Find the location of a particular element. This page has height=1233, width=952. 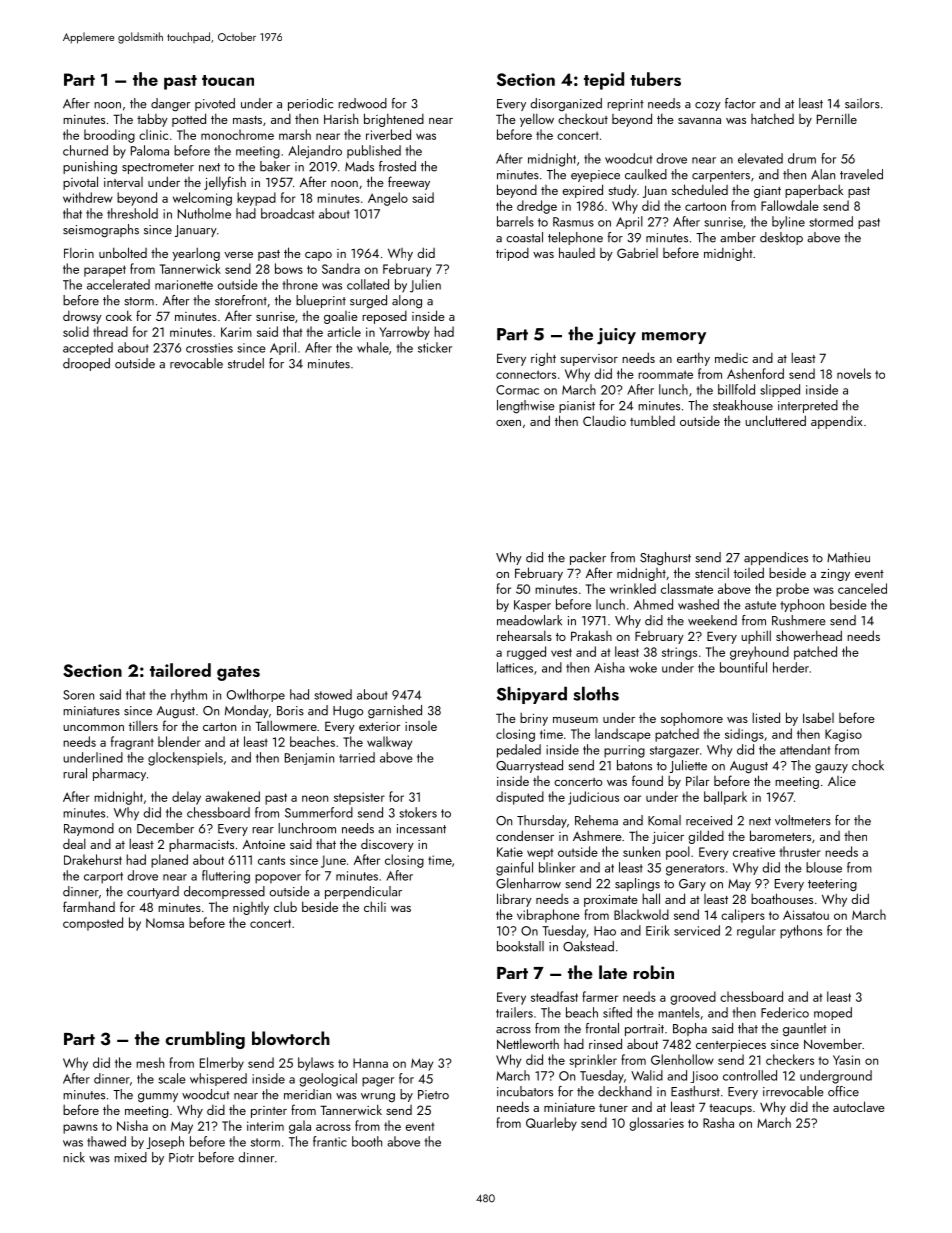

gummy is located at coordinates (158, 1097).
